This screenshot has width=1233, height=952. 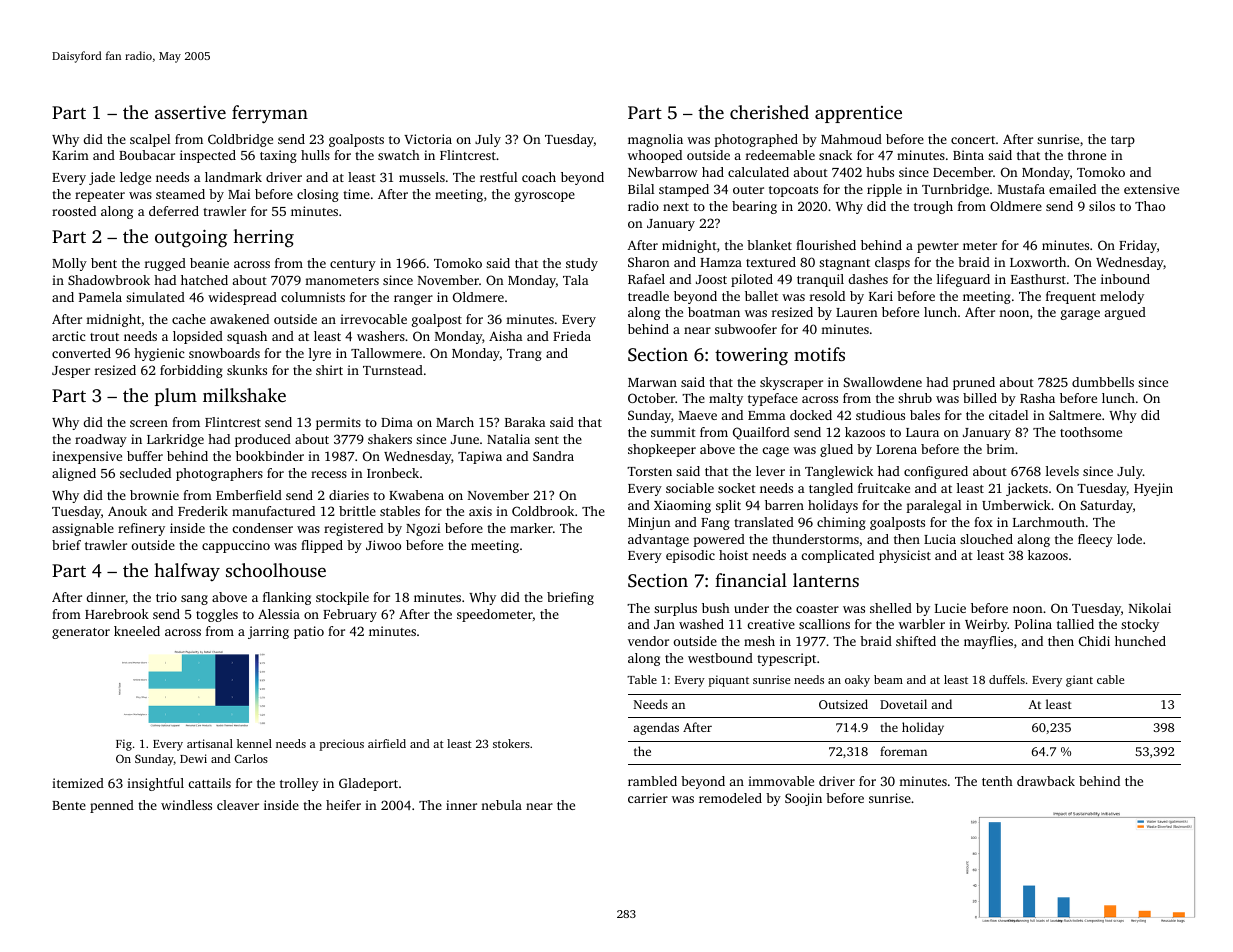 What do you see at coordinates (1049, 522) in the screenshot?
I see `Larchmouth` at bounding box center [1049, 522].
